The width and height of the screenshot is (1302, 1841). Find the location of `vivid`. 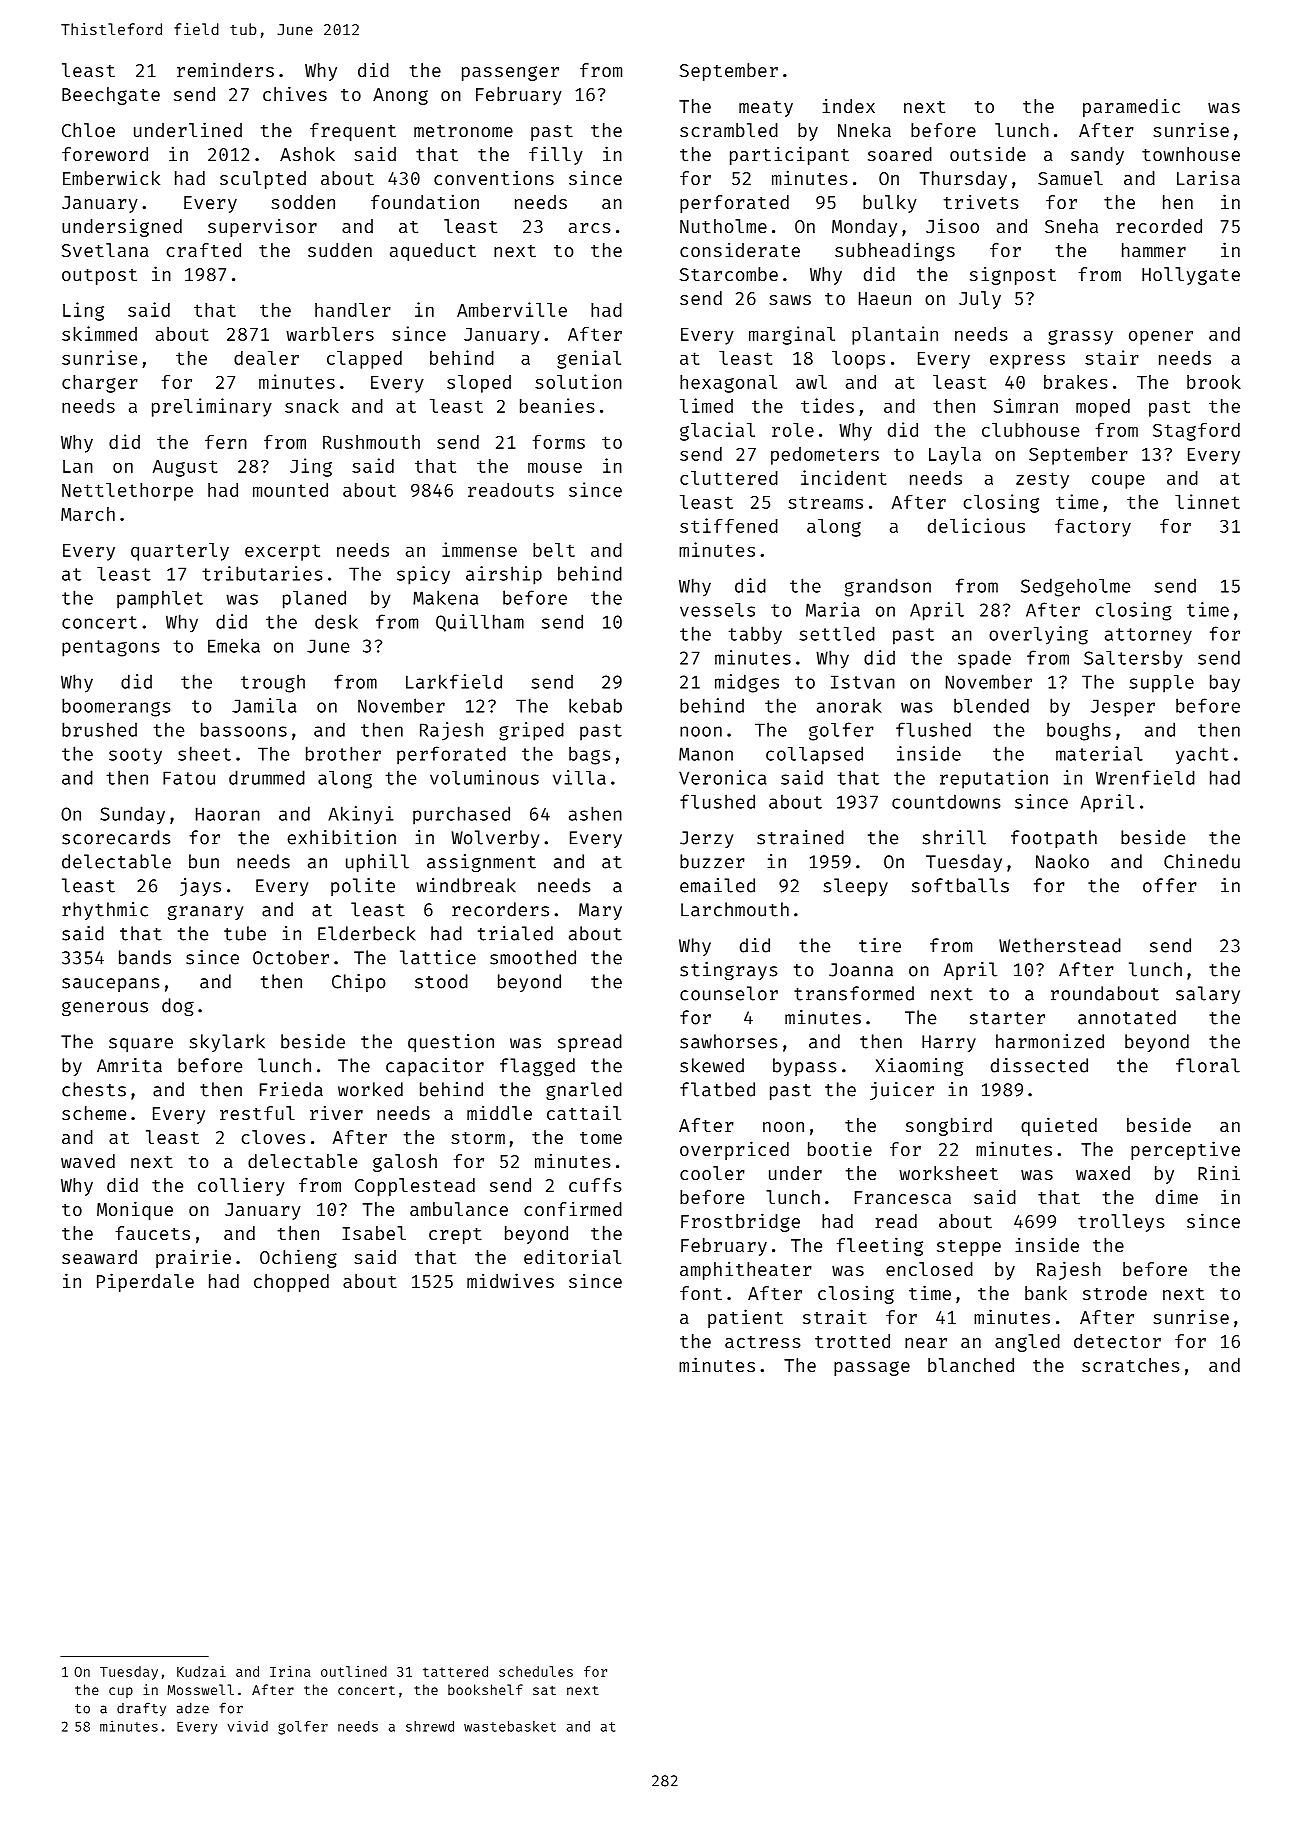

vivid is located at coordinates (248, 1726).
